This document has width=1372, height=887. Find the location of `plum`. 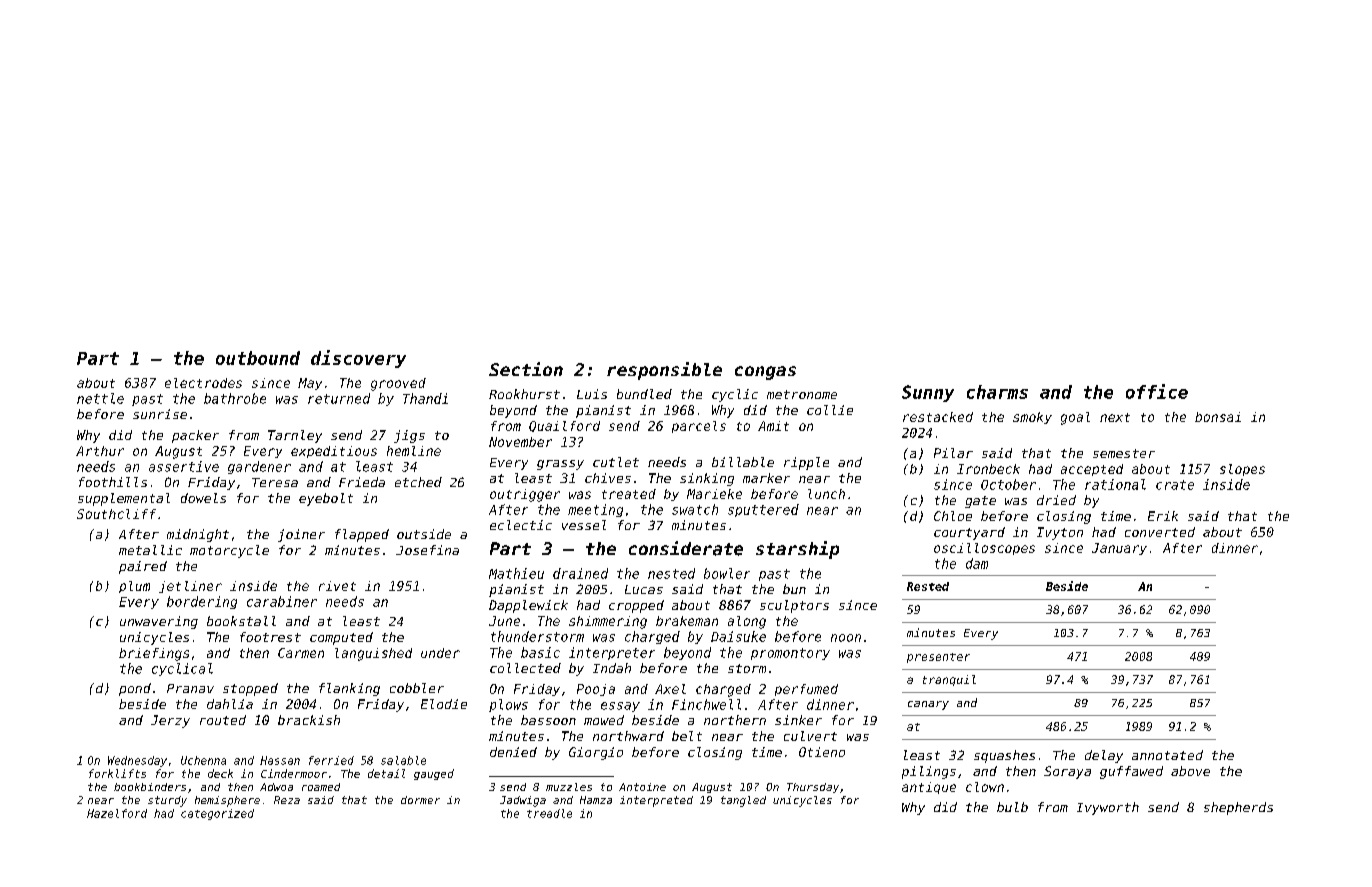

plum is located at coordinates (134, 587).
